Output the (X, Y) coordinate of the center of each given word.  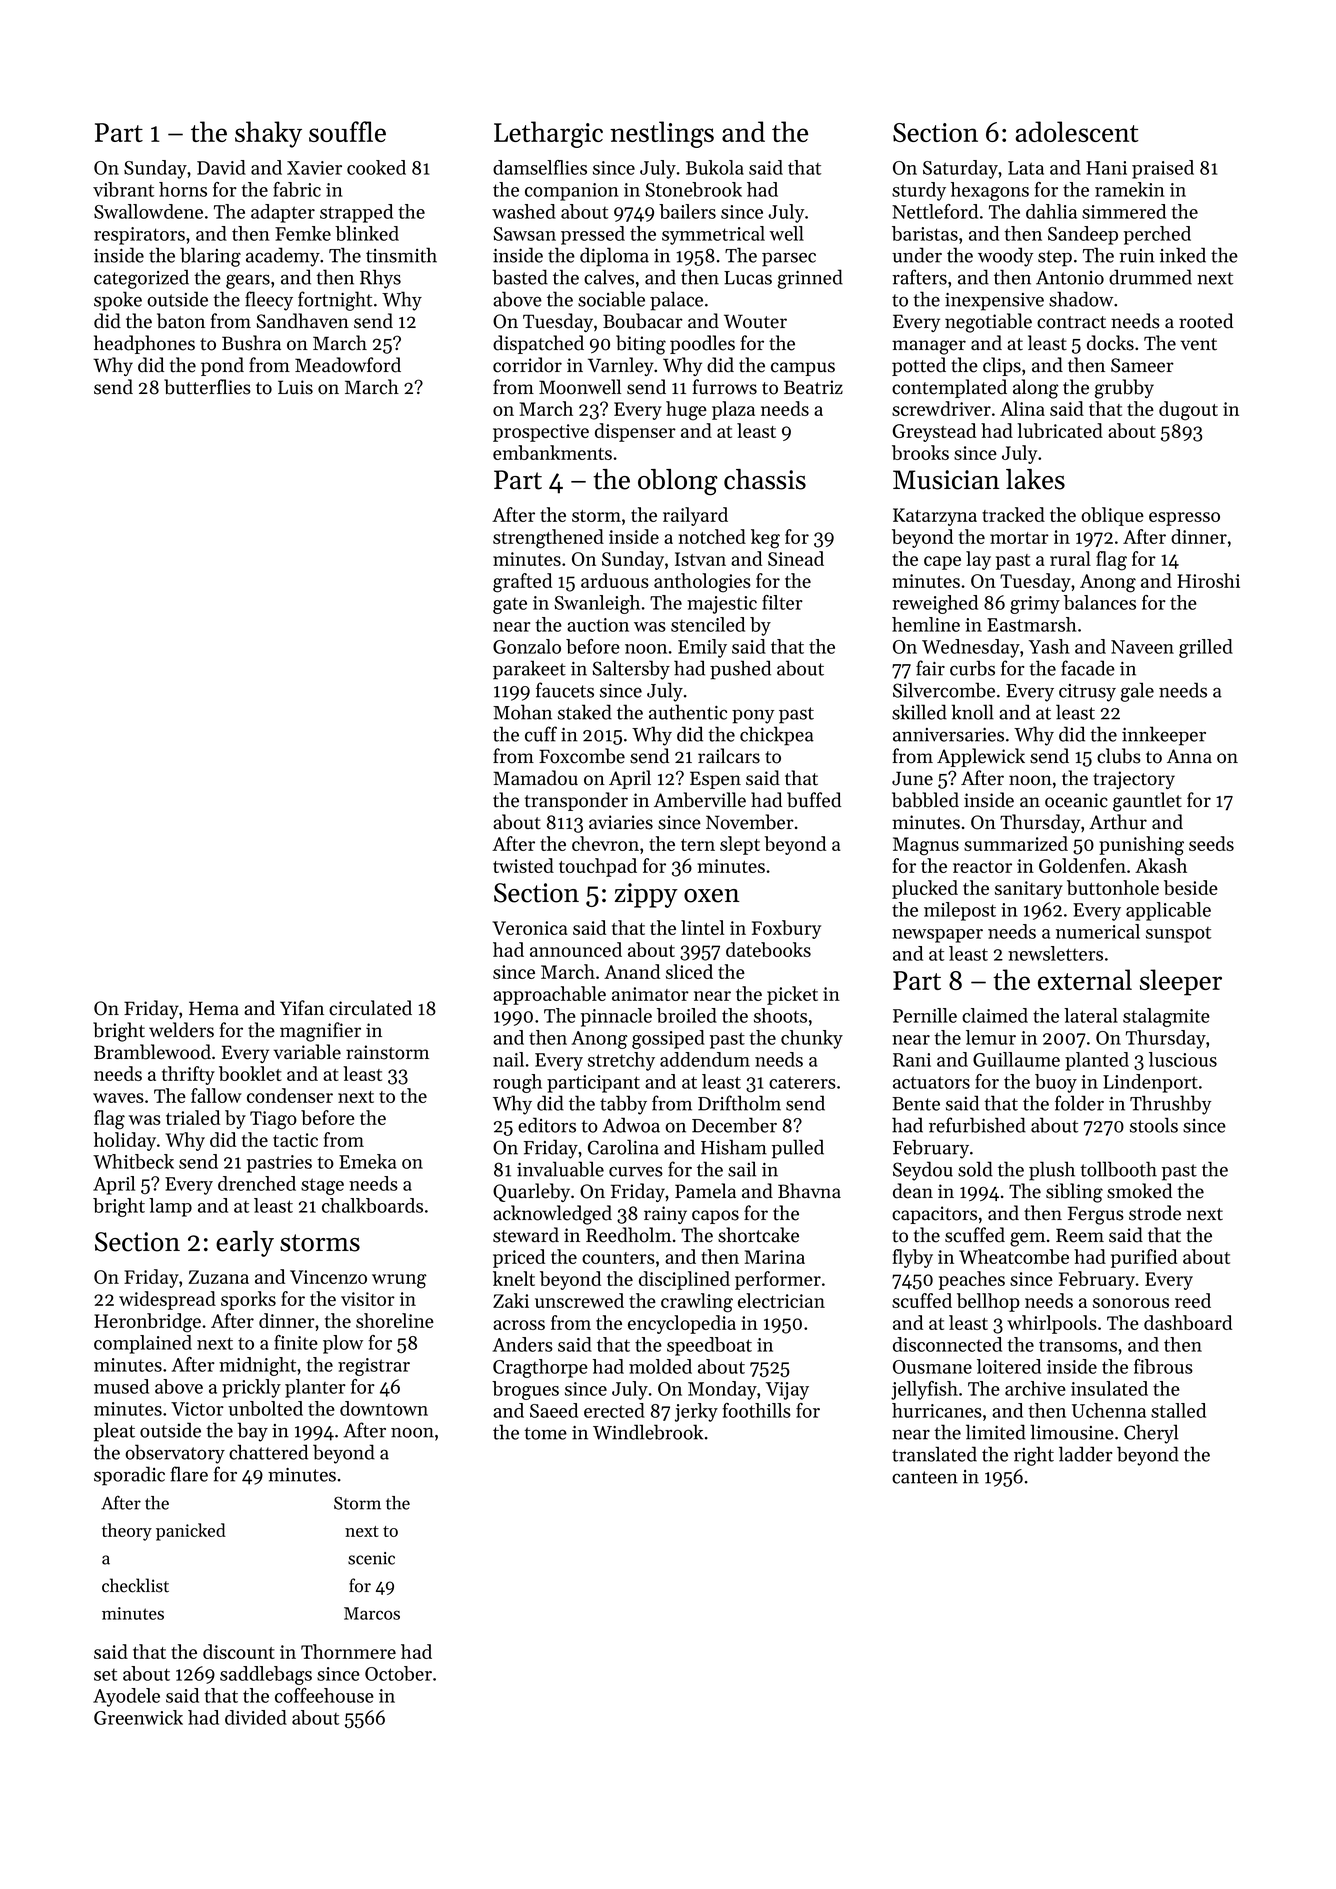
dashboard (1188, 1322)
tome (545, 1433)
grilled (1206, 648)
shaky (268, 134)
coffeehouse (324, 1695)
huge (686, 411)
